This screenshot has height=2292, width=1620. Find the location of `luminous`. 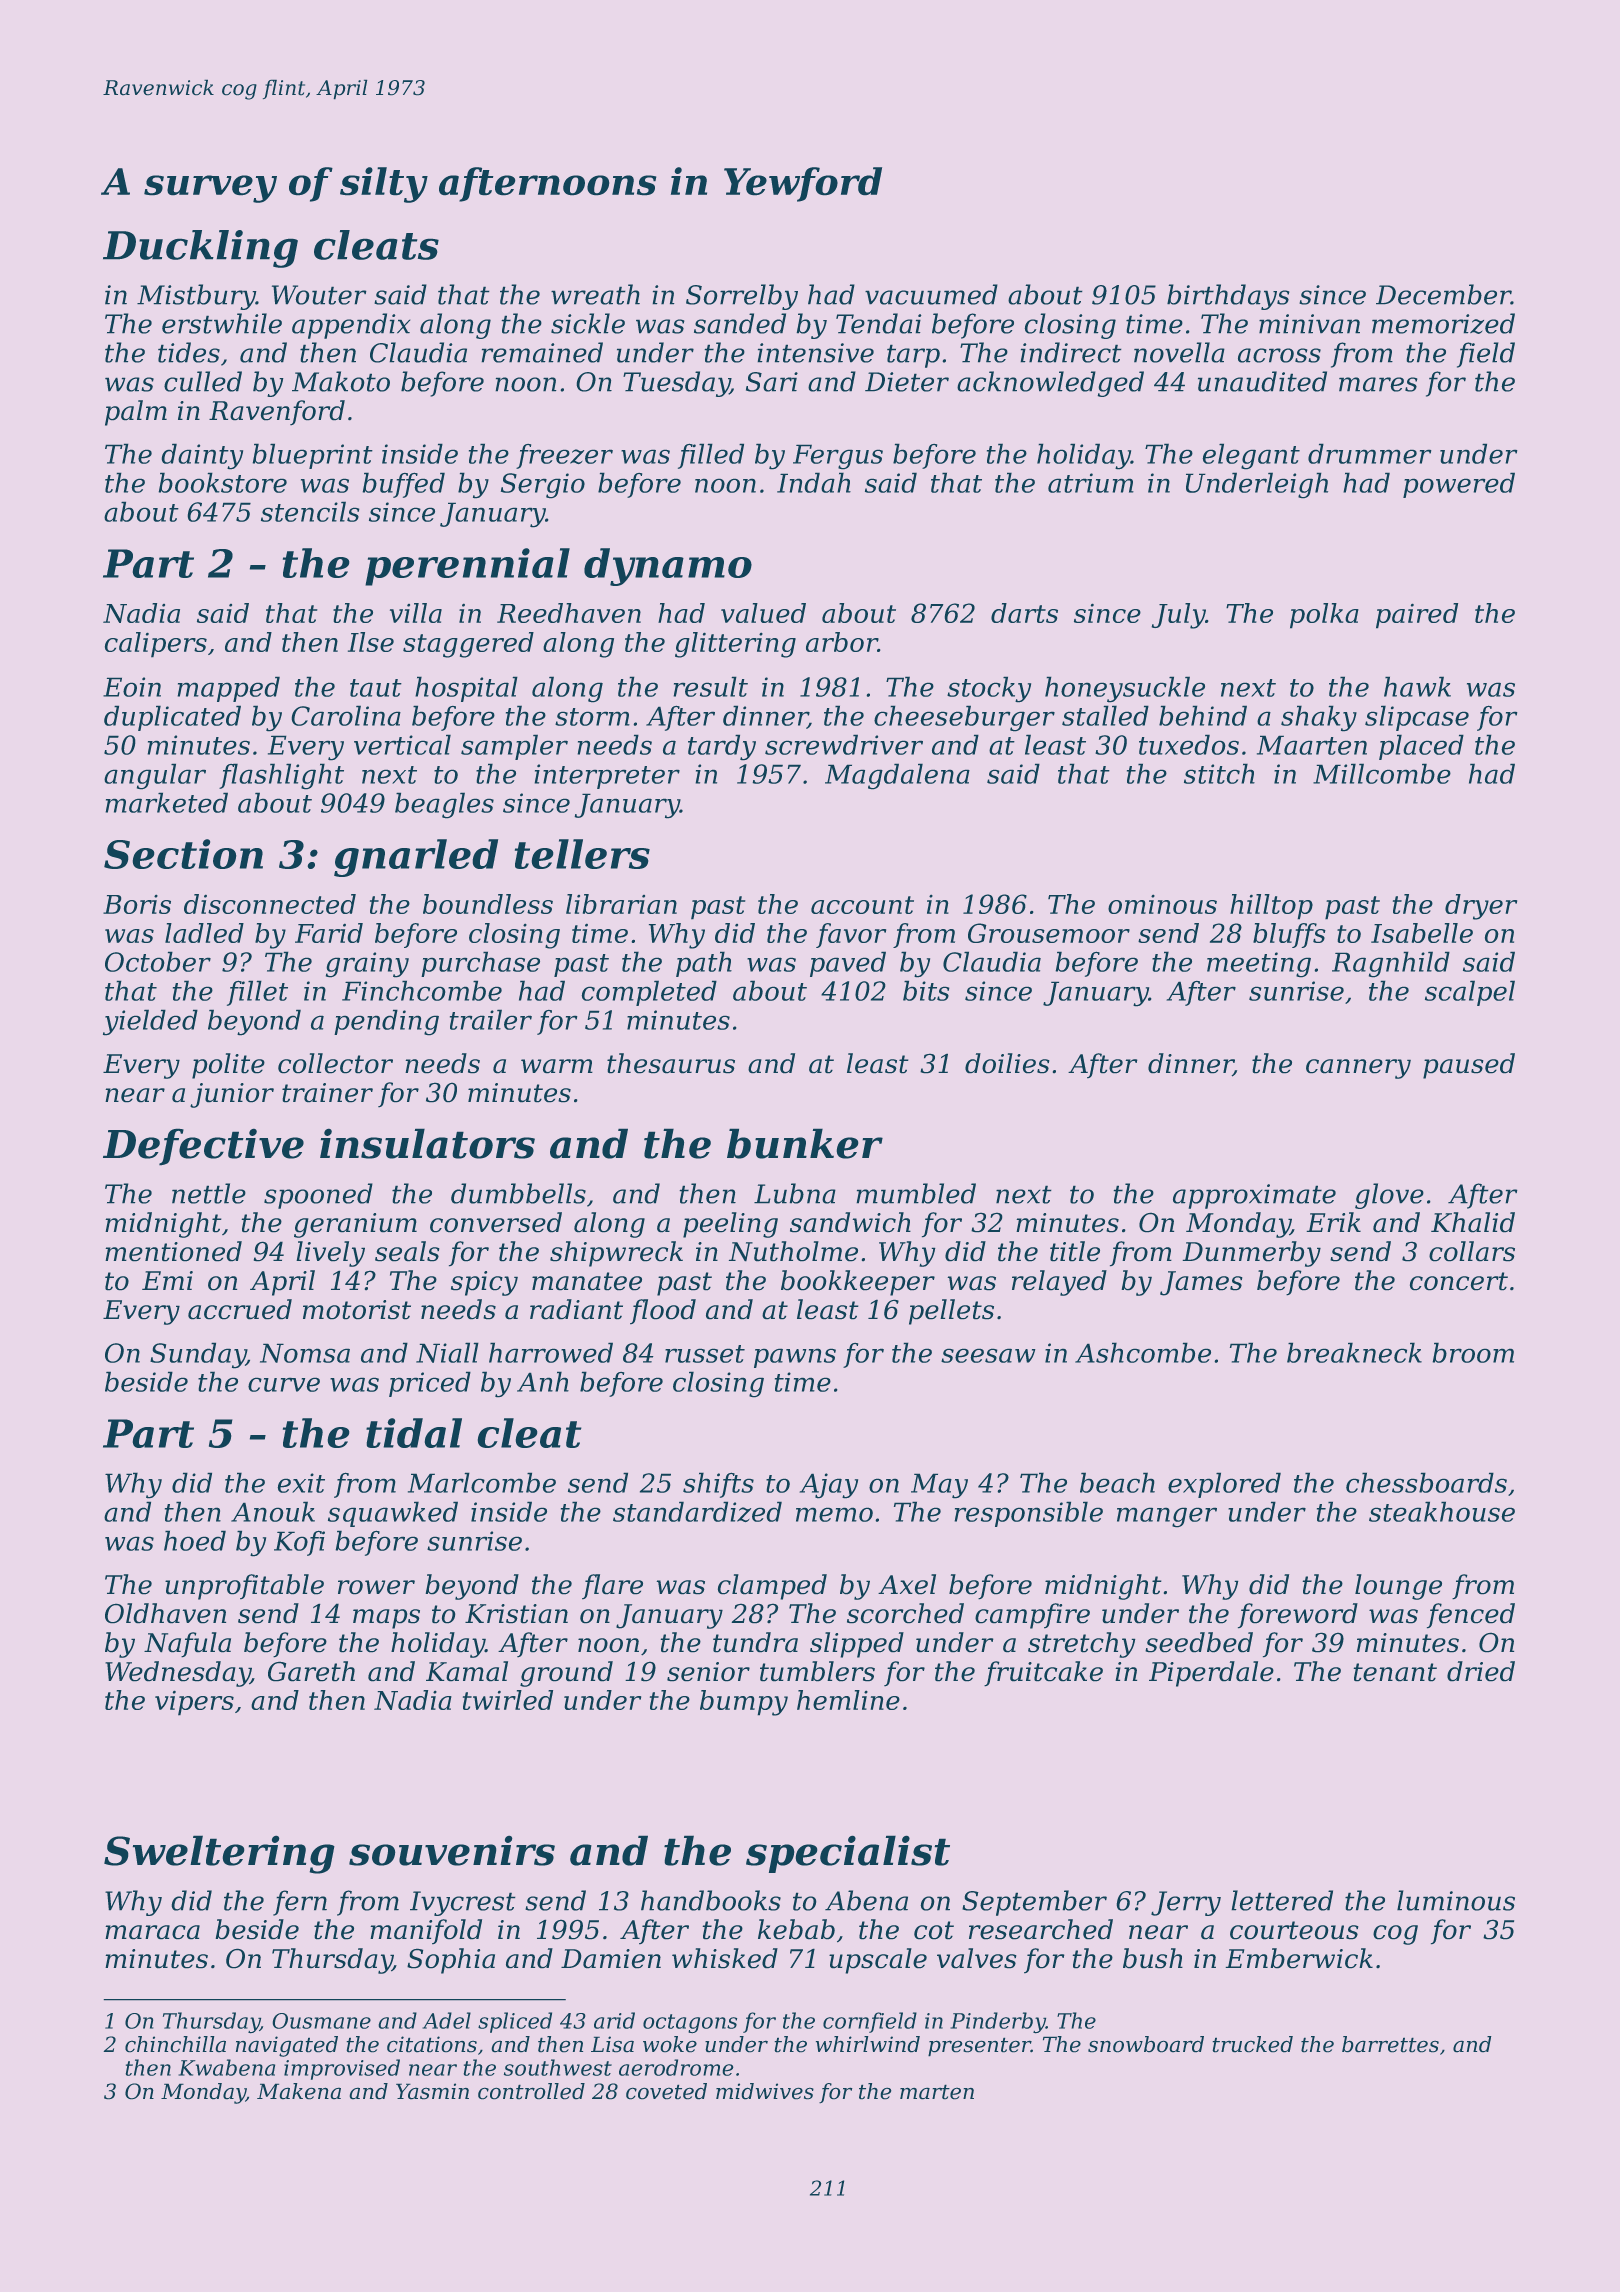

luminous is located at coordinates (1456, 1900).
